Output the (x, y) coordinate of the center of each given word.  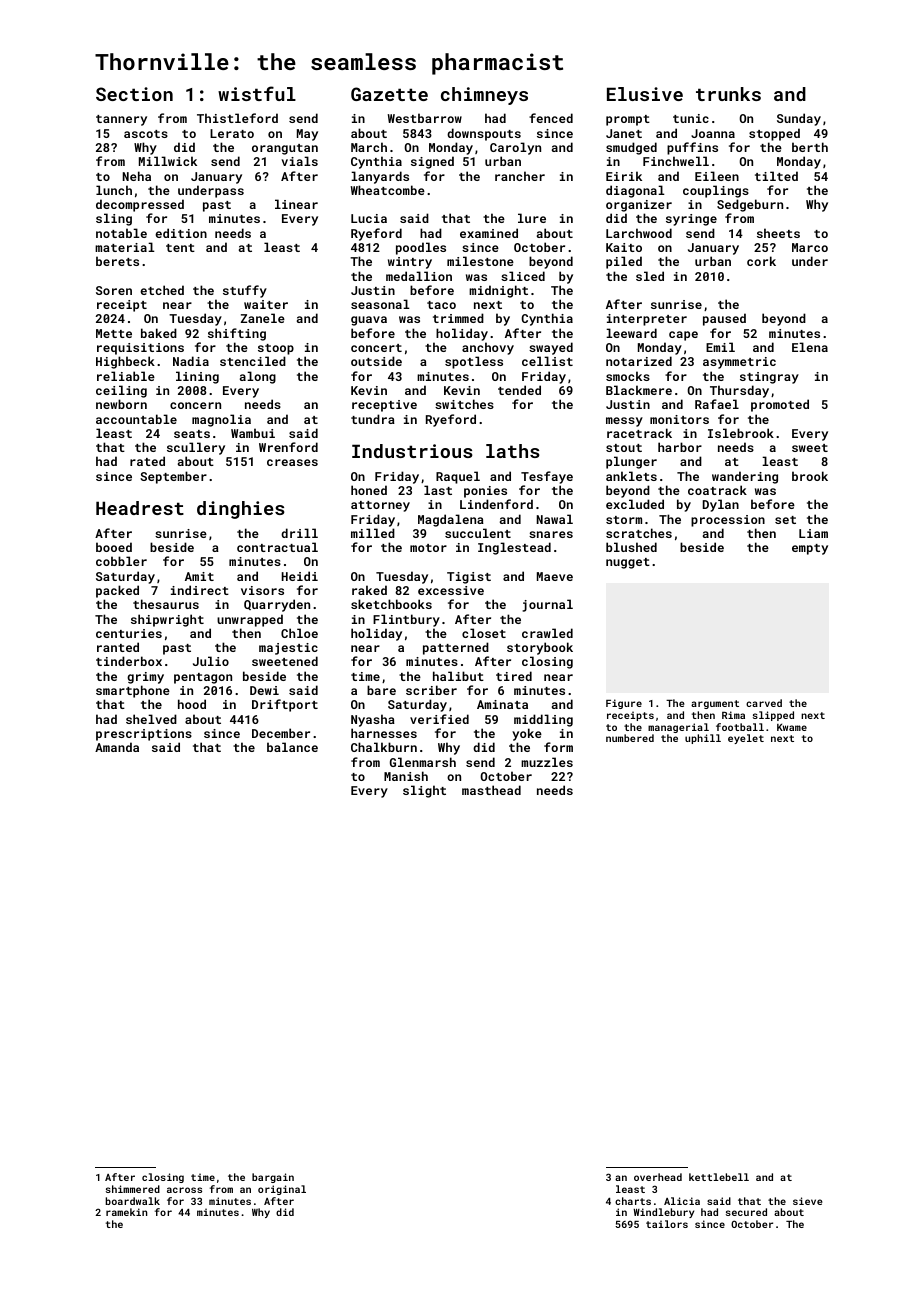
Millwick (168, 161)
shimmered (133, 1189)
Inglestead (514, 548)
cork (761, 261)
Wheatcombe (388, 190)
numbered (630, 738)
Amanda (117, 747)
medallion (419, 276)
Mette (114, 333)
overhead (658, 1177)
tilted (776, 176)
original (282, 1190)
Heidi (300, 576)
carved (764, 703)
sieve (808, 1201)
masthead (491, 790)
